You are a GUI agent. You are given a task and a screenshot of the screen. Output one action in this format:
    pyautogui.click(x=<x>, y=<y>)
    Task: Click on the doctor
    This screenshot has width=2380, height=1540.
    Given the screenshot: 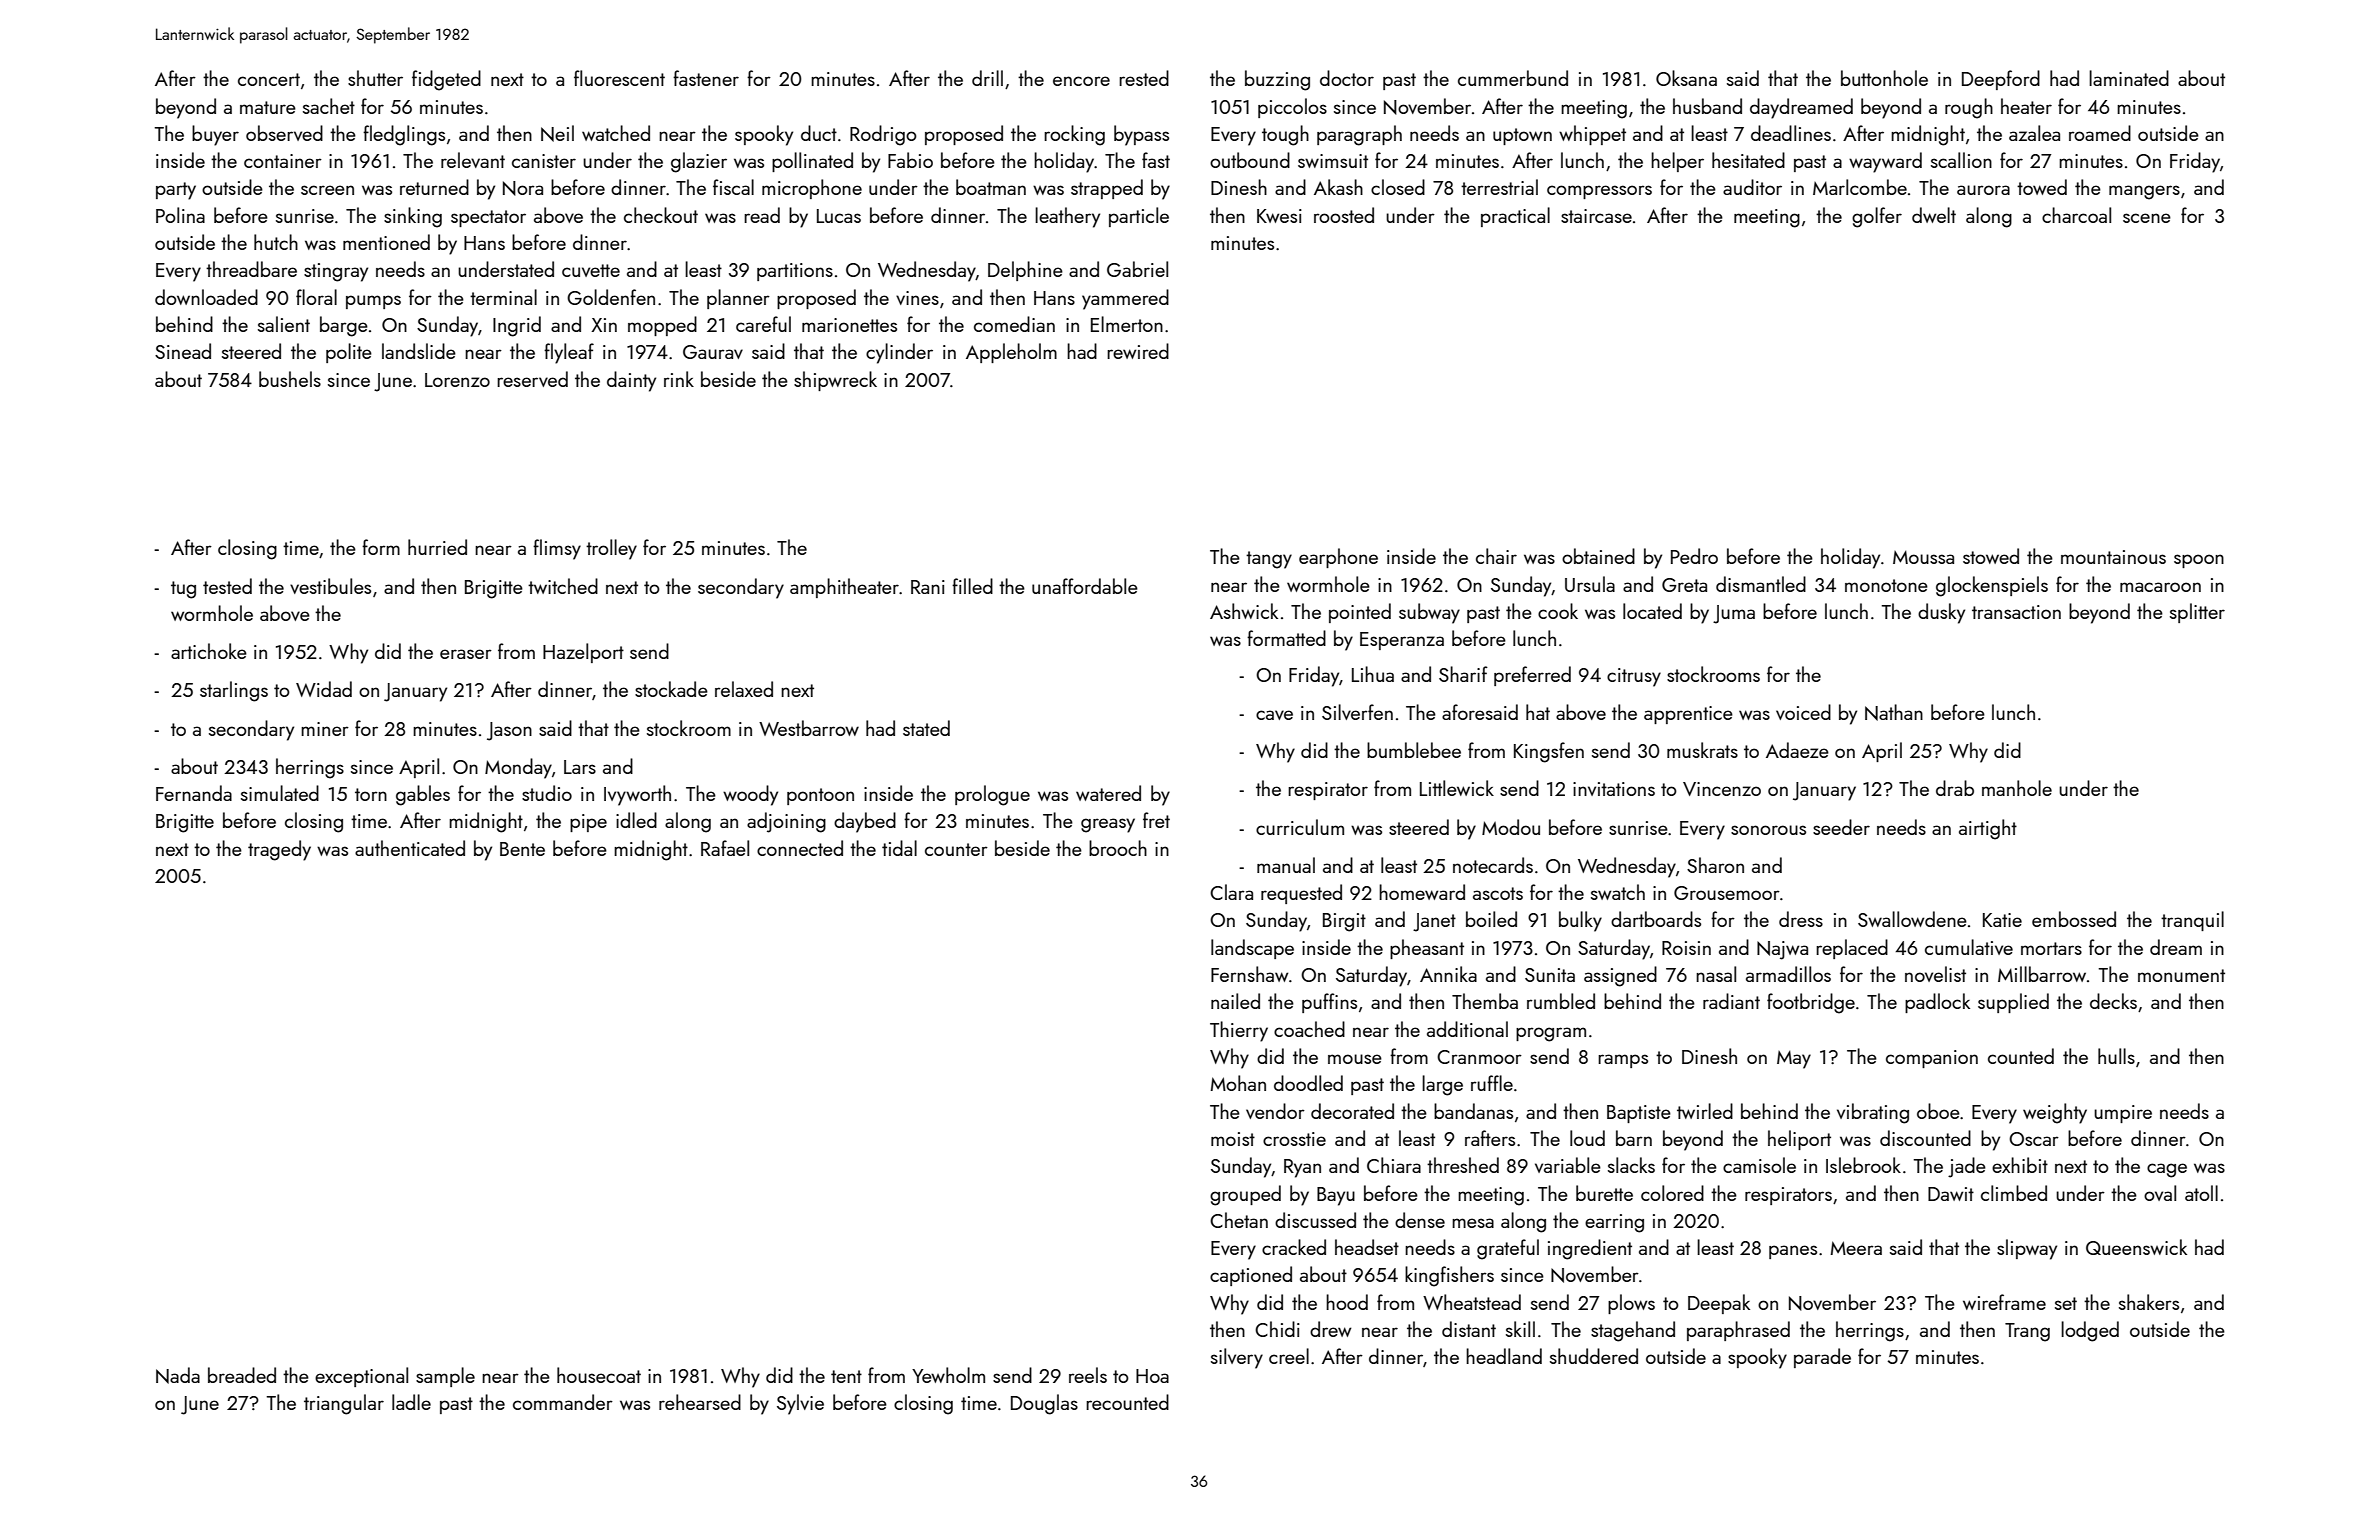 What is the action you would take?
    pyautogui.click(x=1347, y=78)
